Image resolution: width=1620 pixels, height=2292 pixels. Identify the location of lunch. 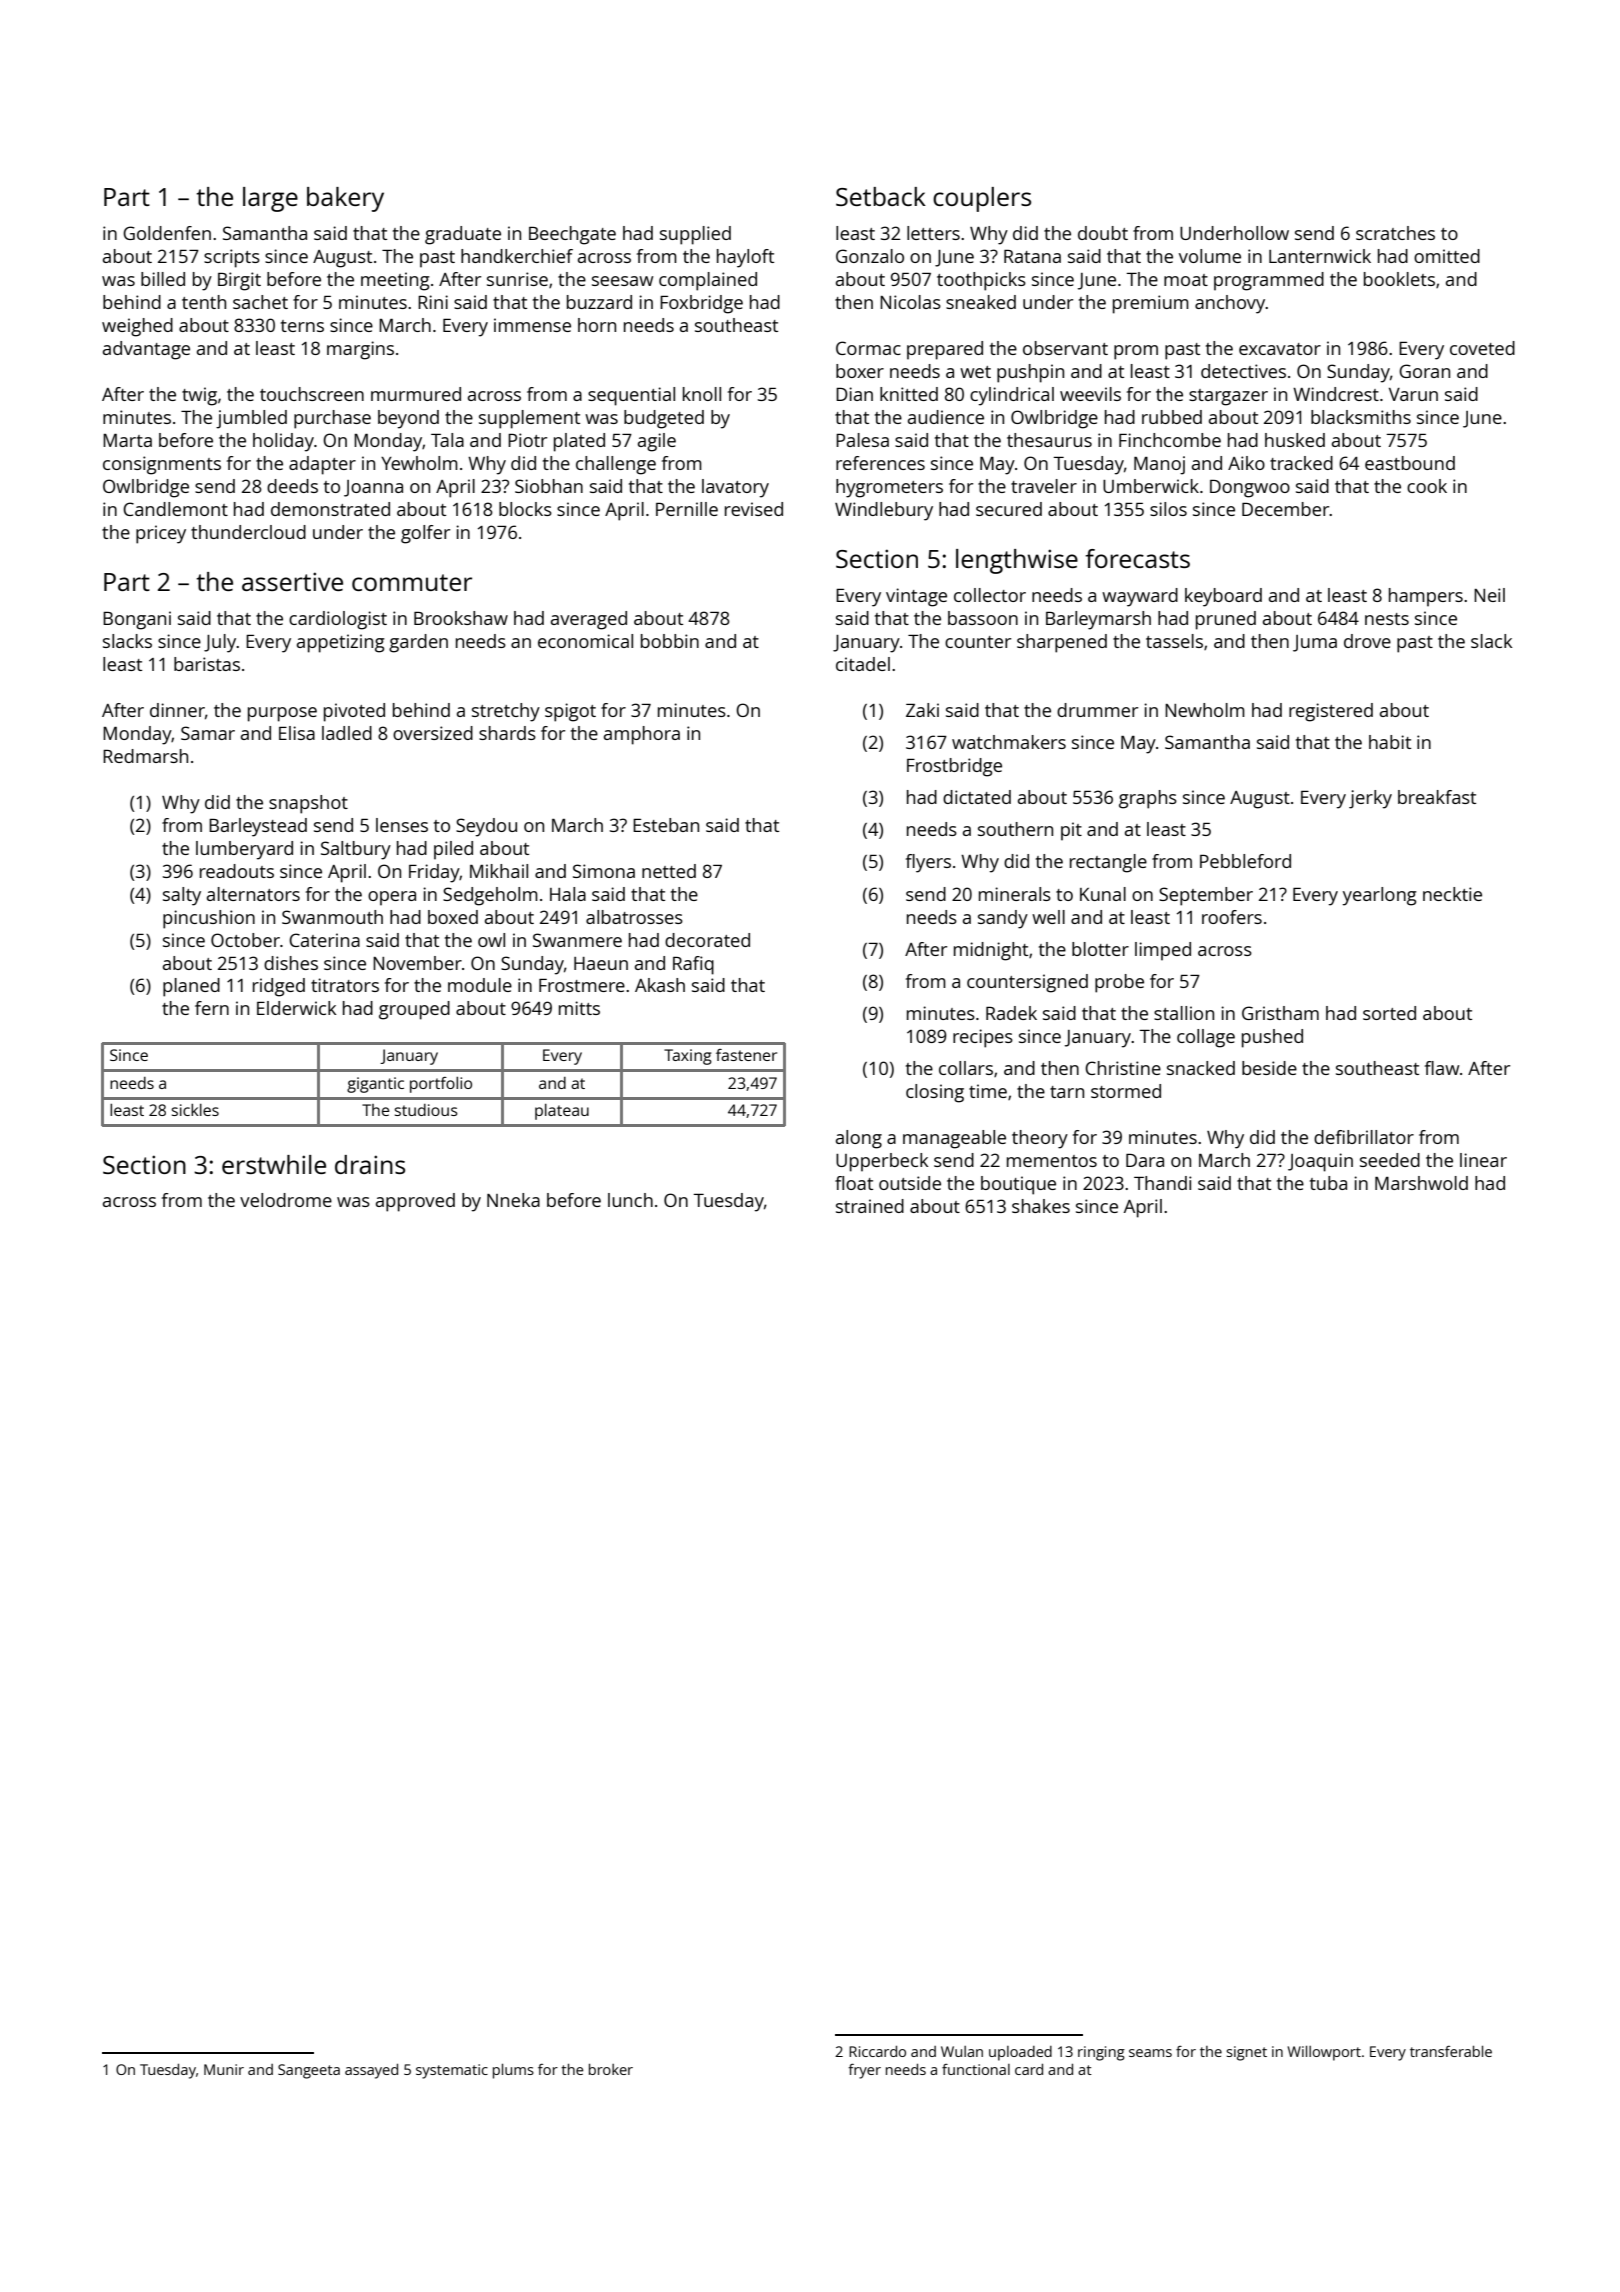
(630, 1200).
